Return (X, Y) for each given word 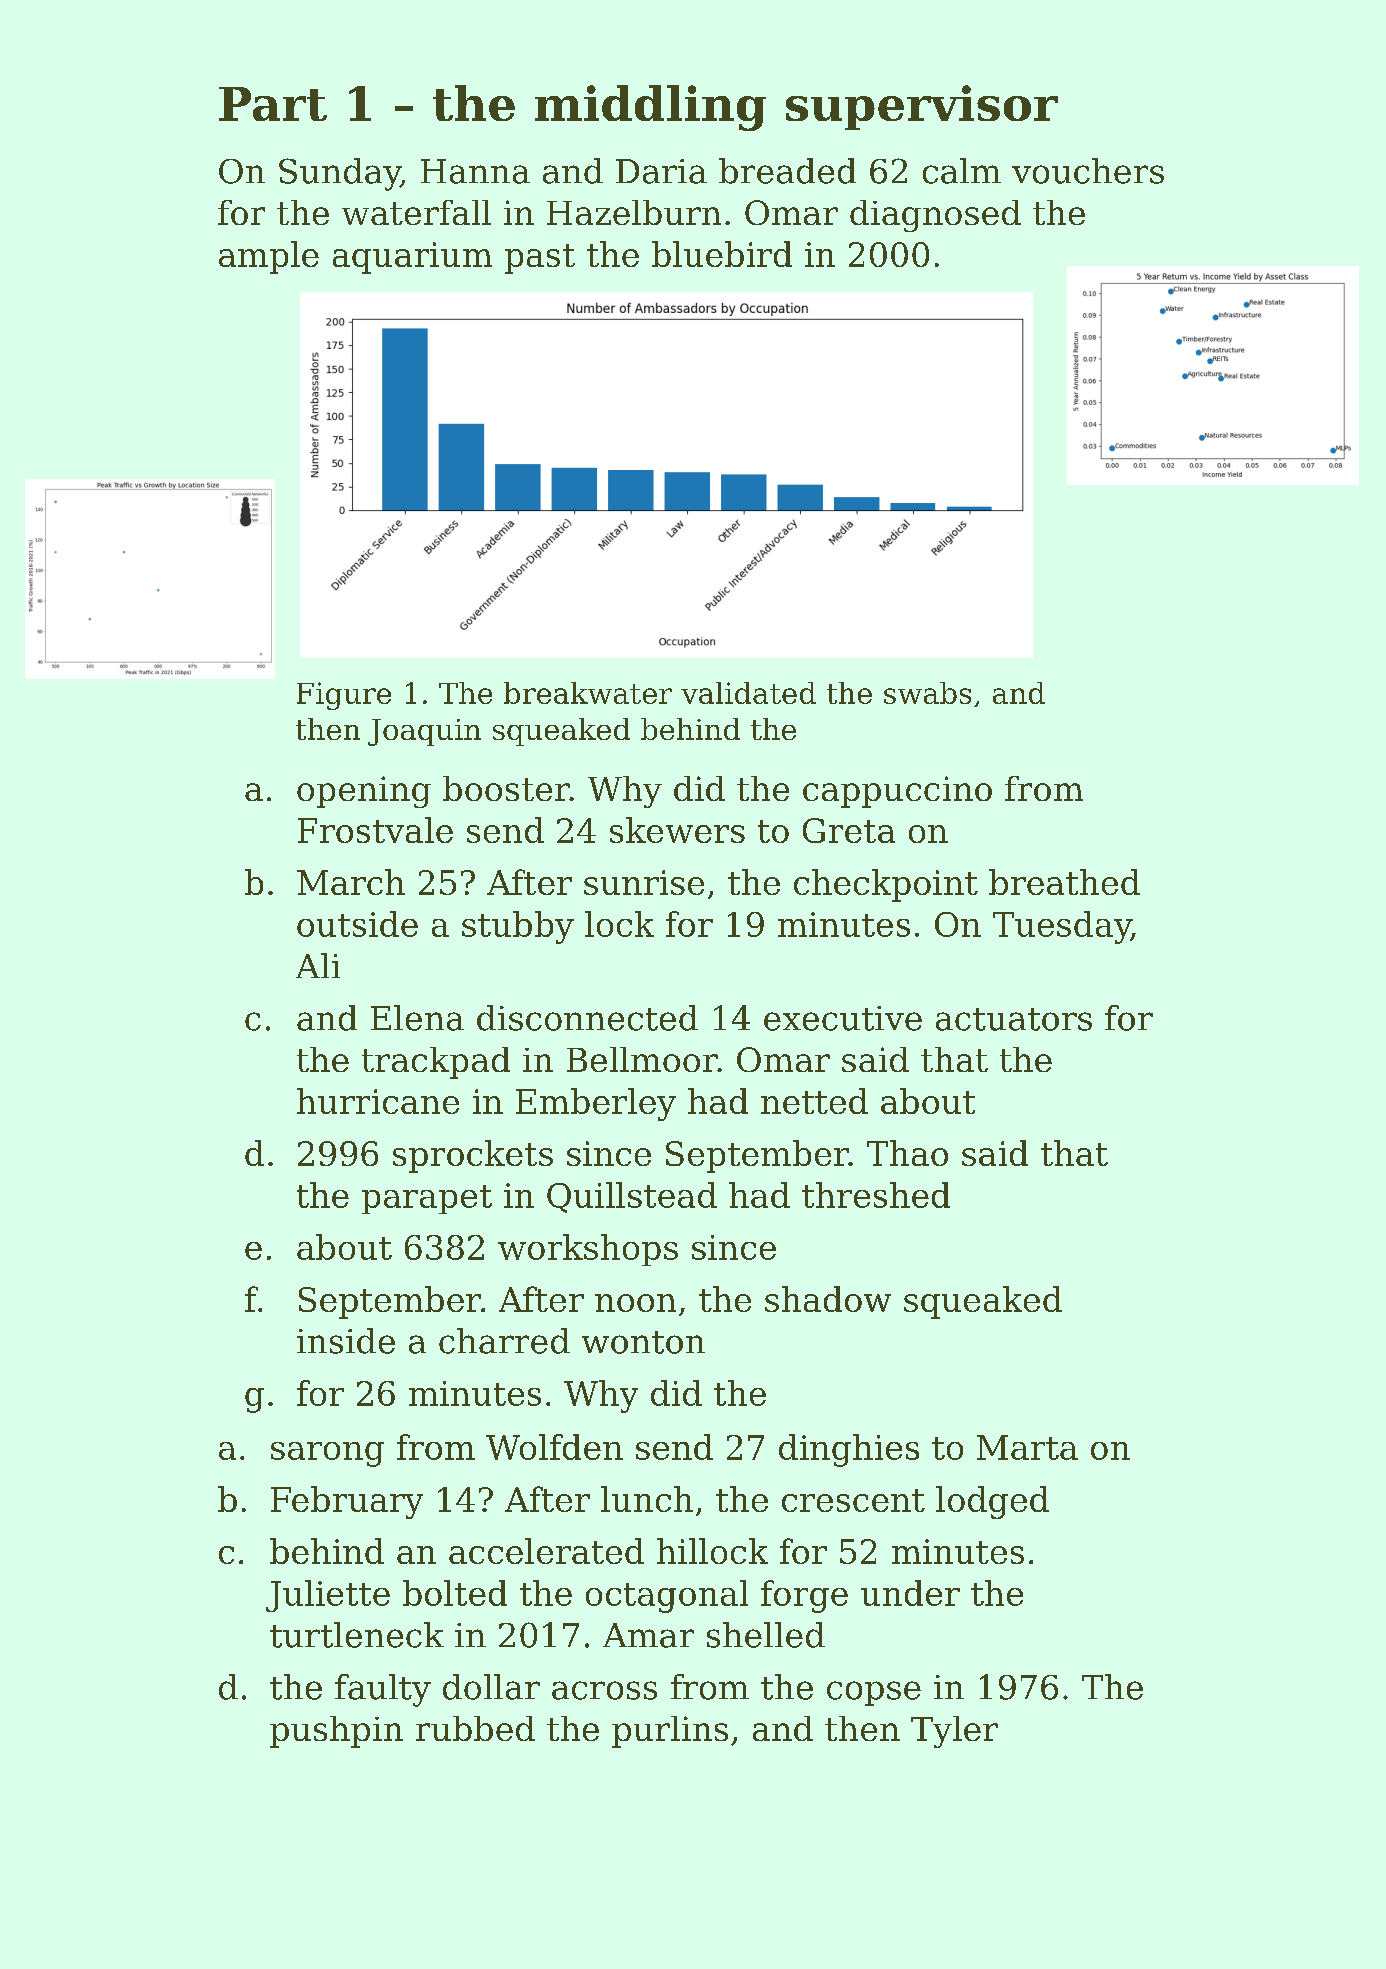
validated (748, 693)
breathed (1064, 882)
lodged (992, 1502)
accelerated (546, 1551)
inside (346, 1341)
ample (269, 257)
